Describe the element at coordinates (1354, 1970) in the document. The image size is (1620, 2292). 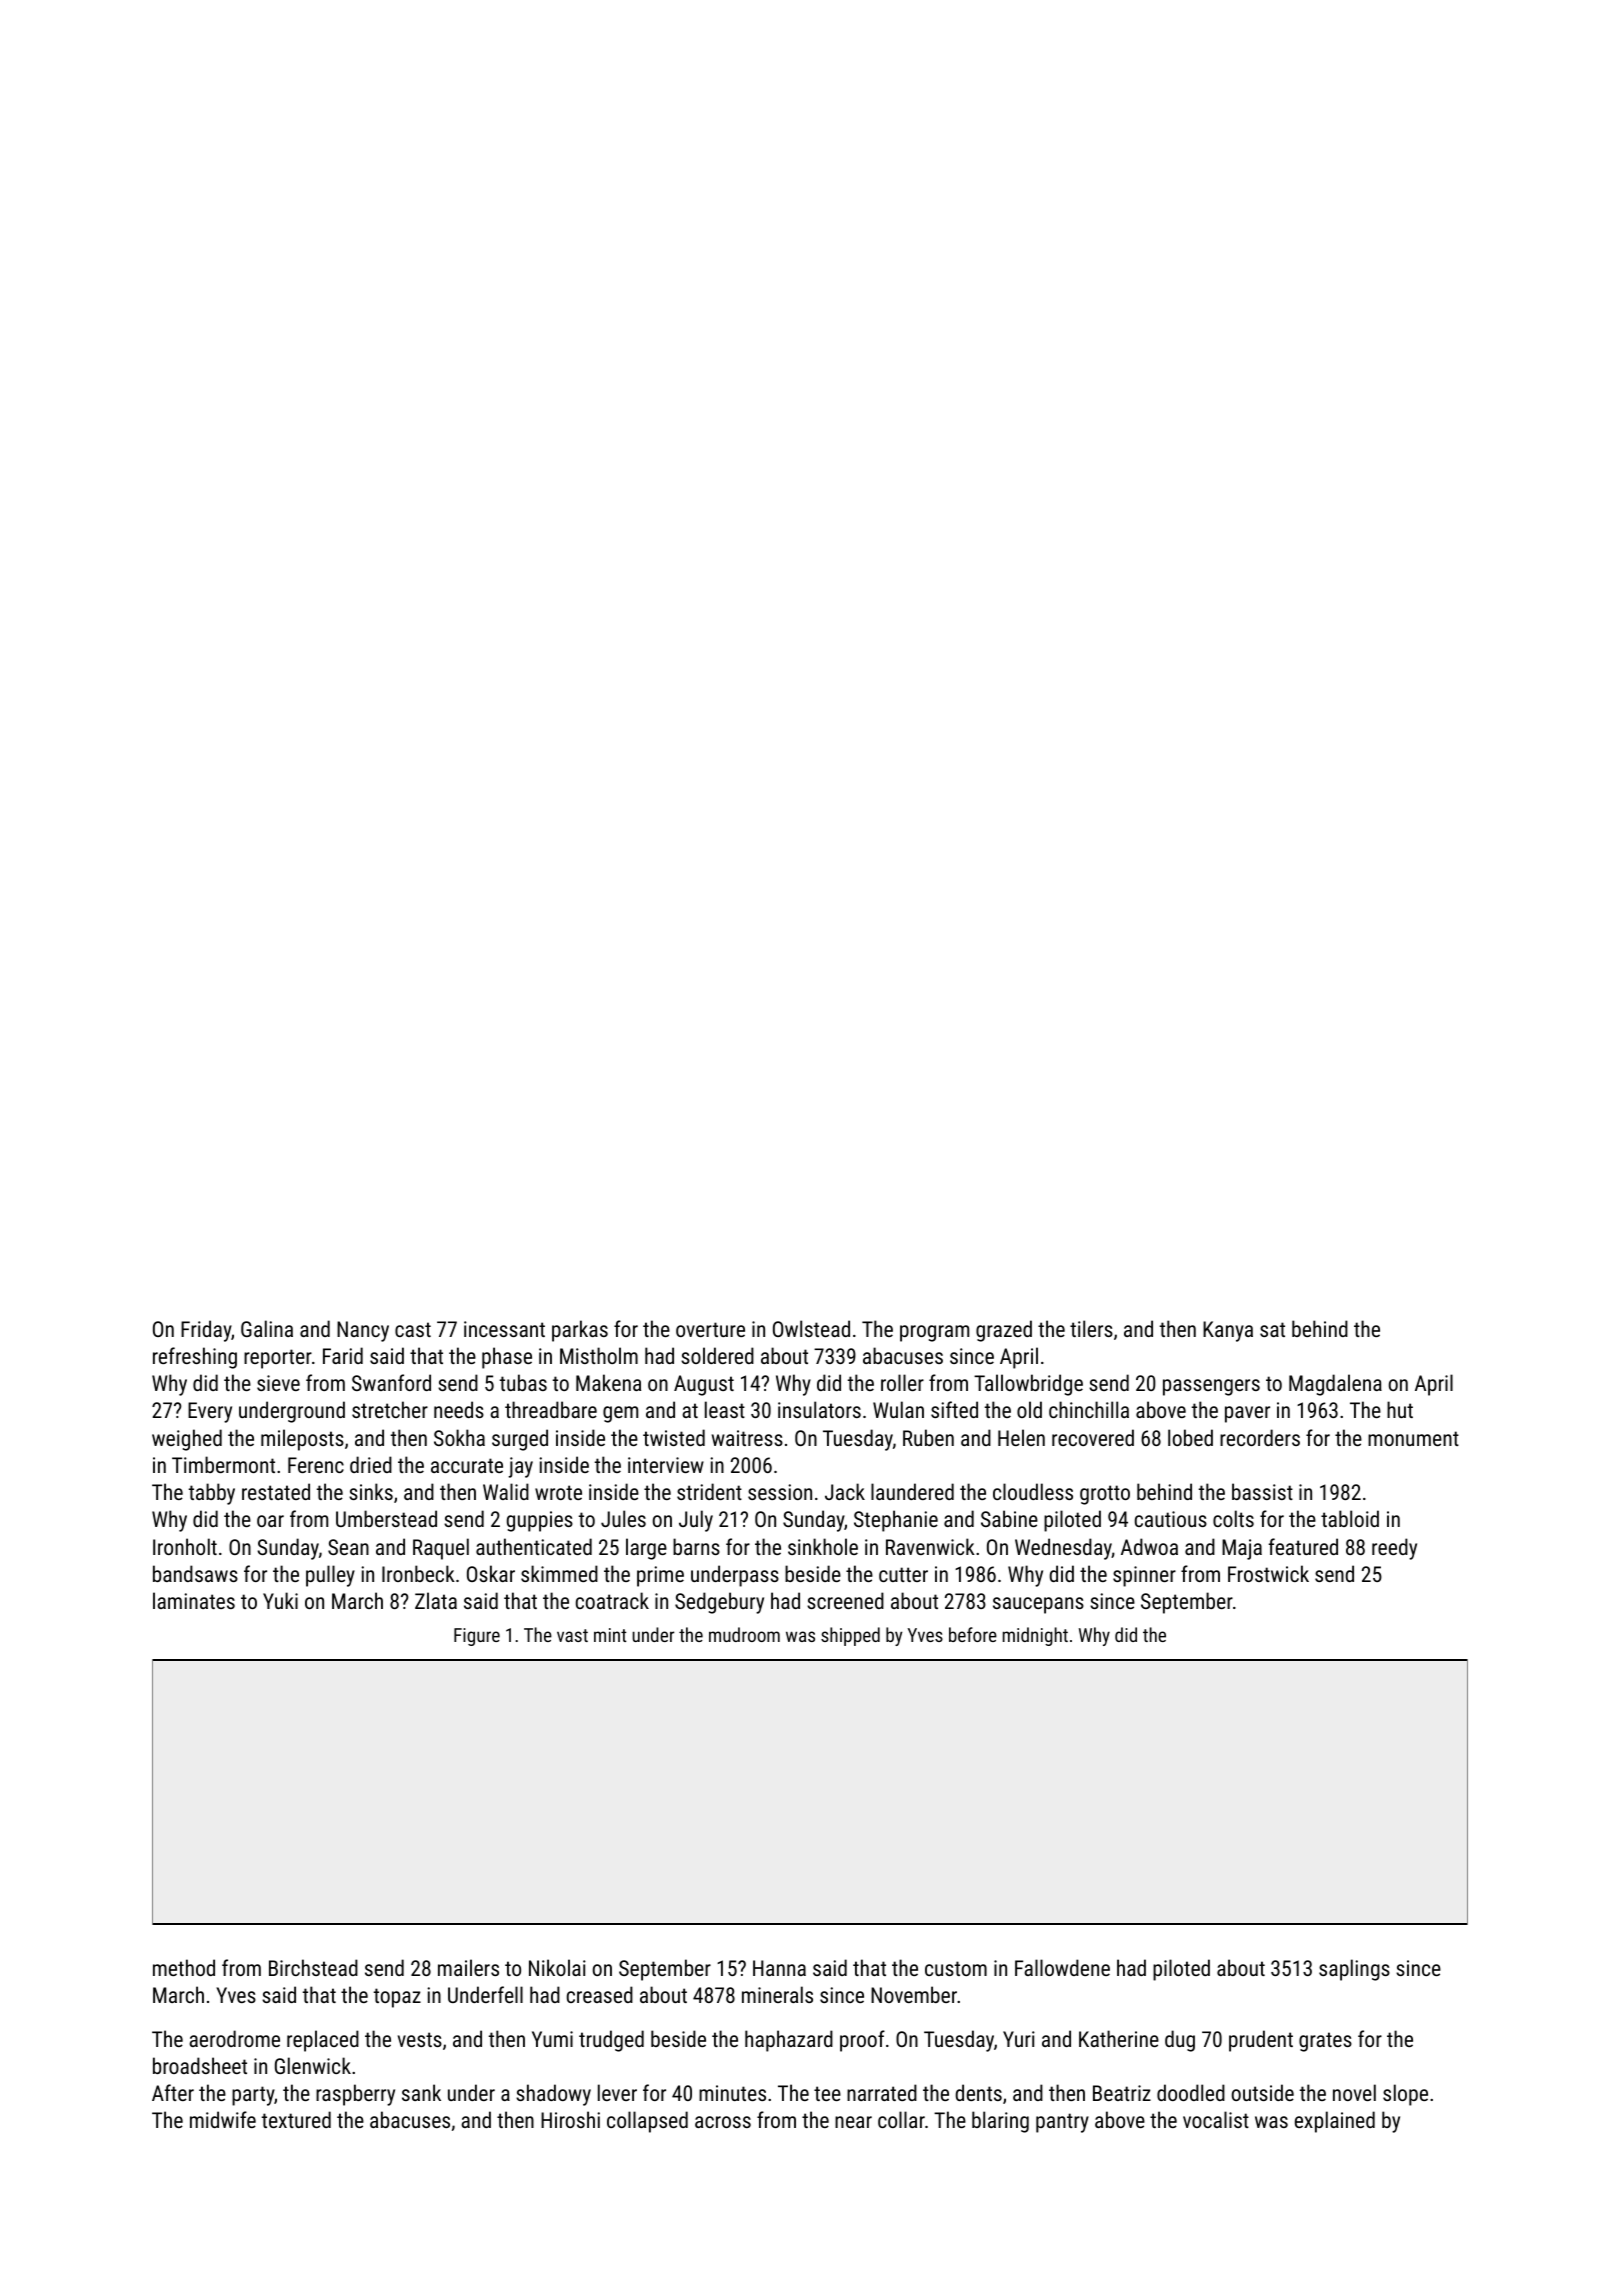
I see `saplings` at that location.
